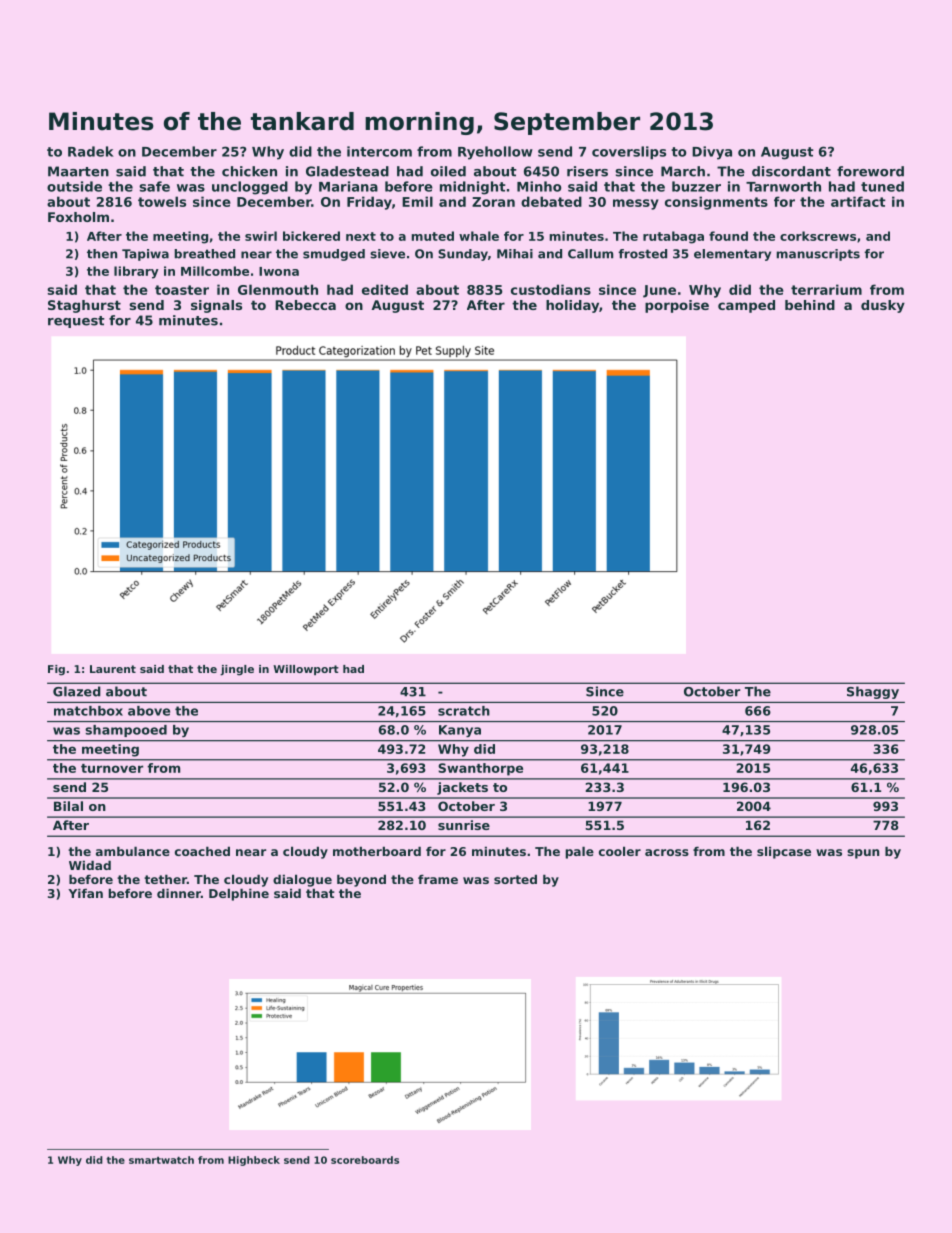 The height and width of the image is (1233, 952). I want to click on consignments, so click(716, 203).
